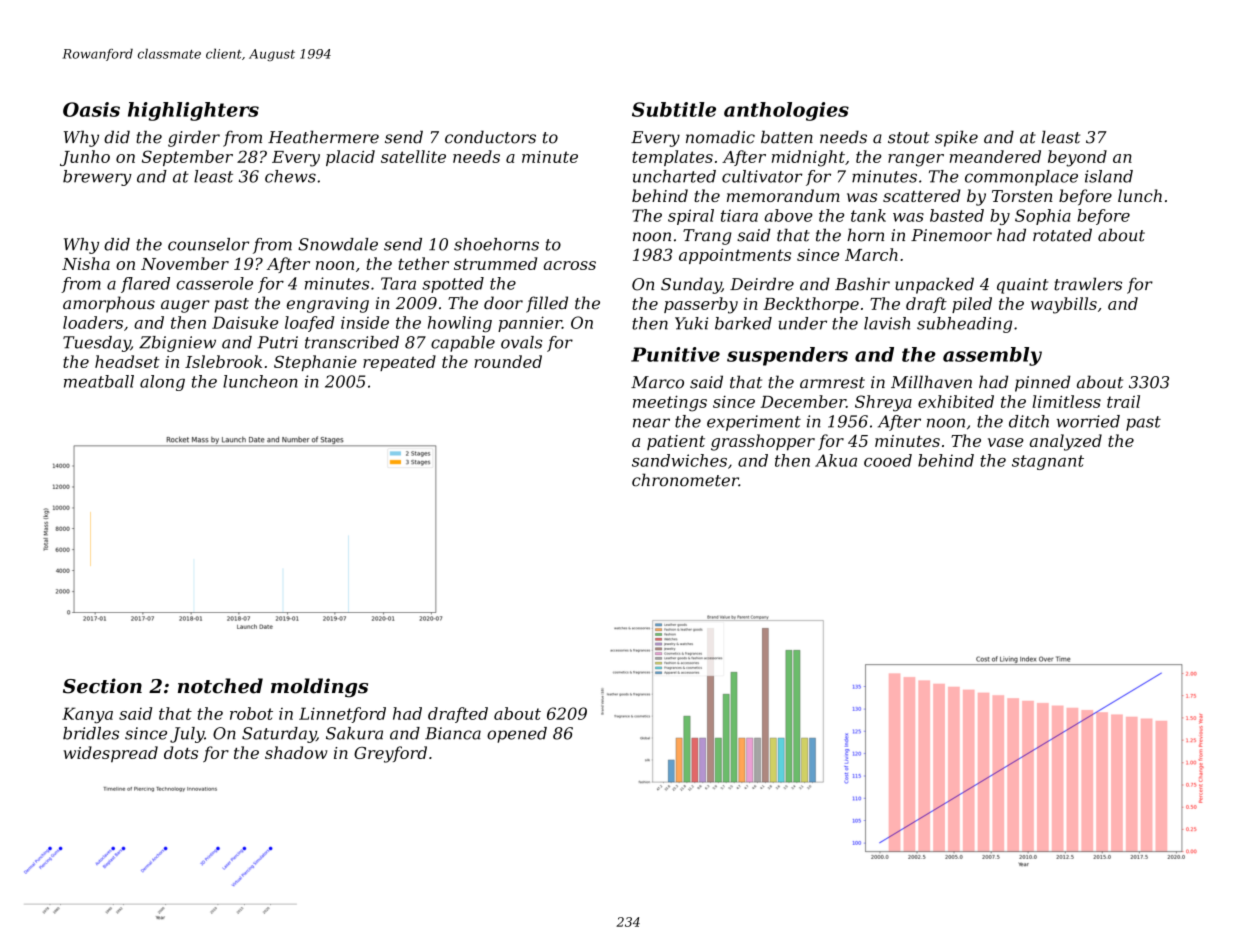  I want to click on experiment, so click(754, 423).
